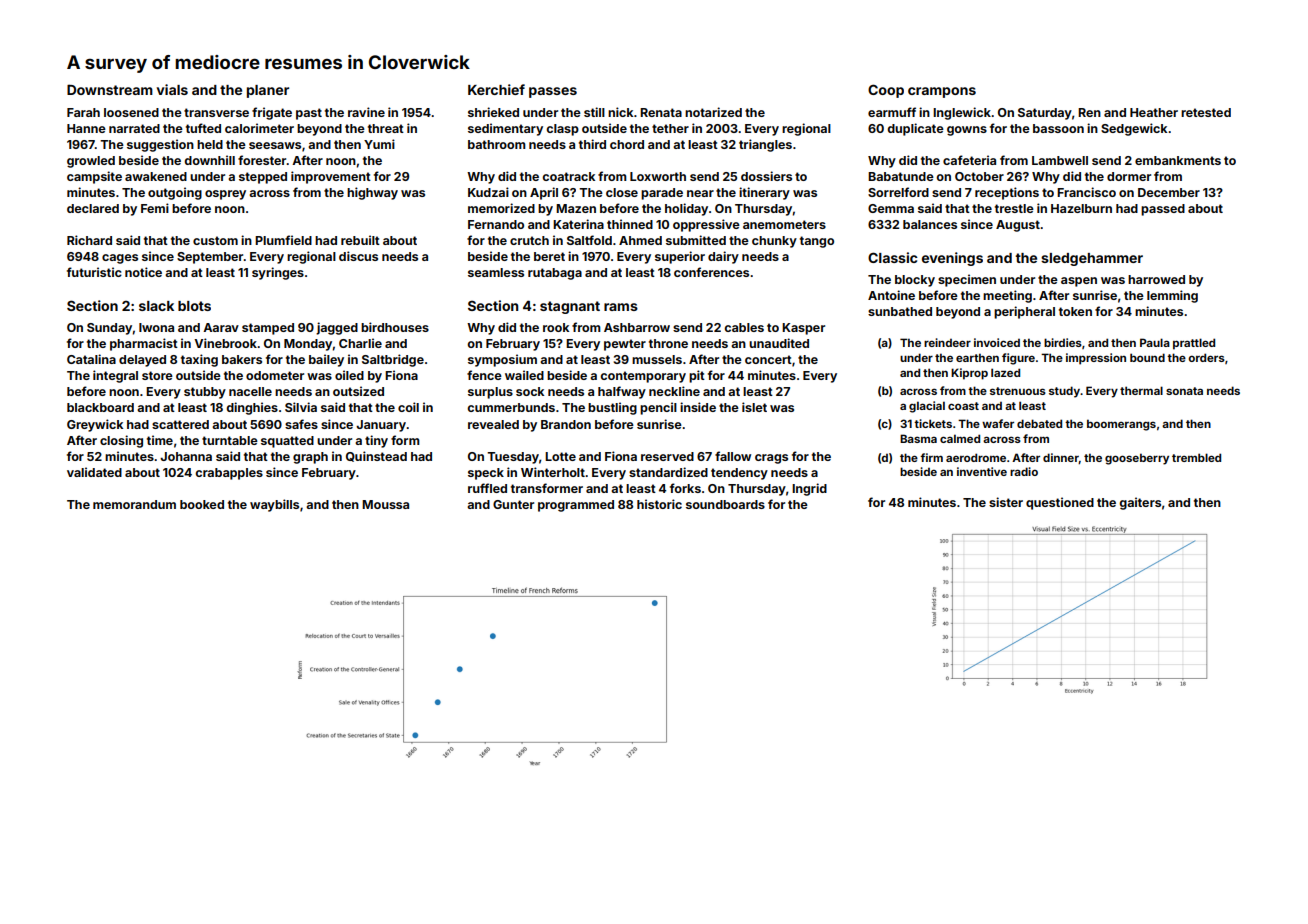 The width and height of the image is (1308, 924). I want to click on bound, so click(1147, 357).
